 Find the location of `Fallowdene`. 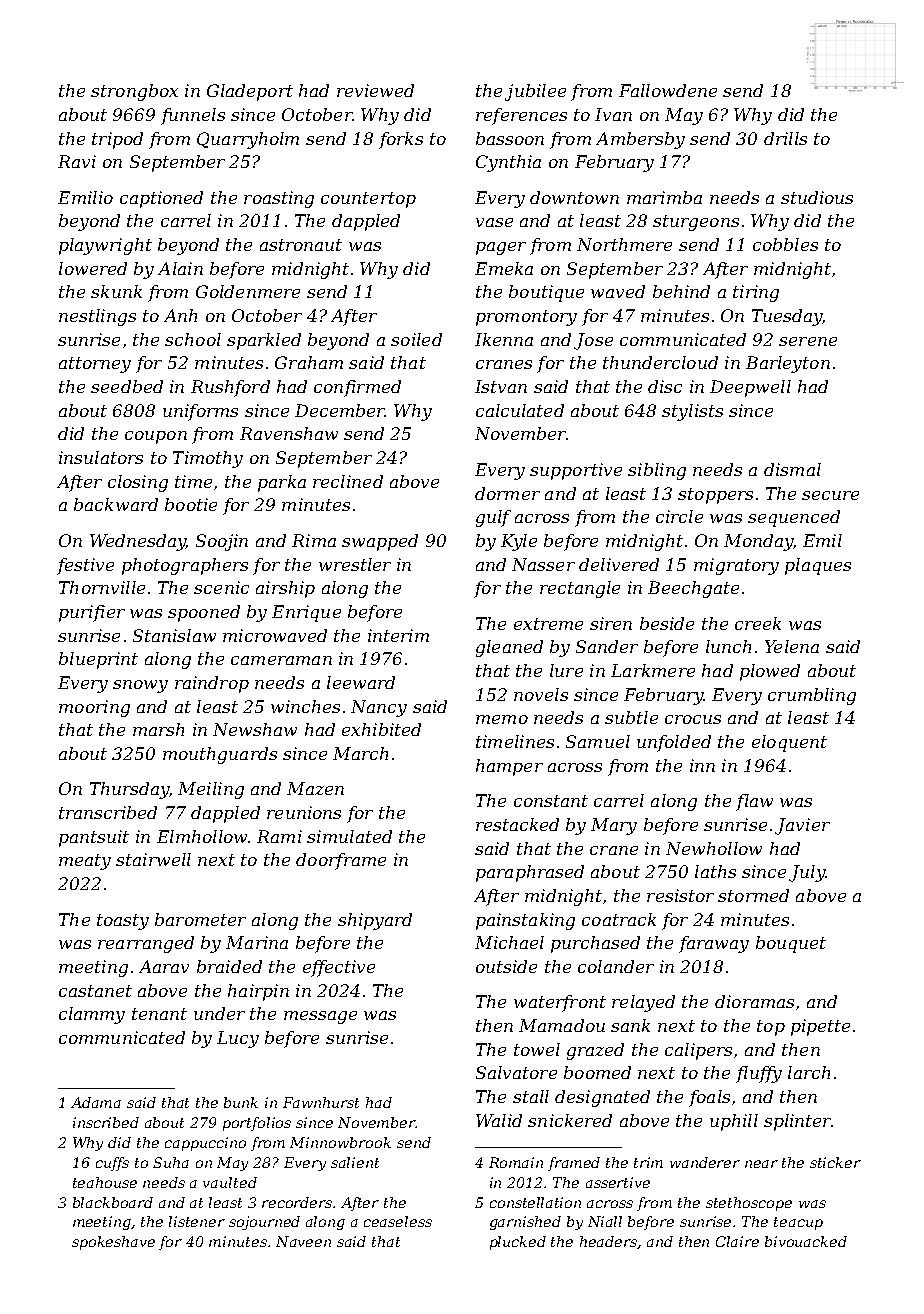

Fallowdene is located at coordinates (668, 90).
